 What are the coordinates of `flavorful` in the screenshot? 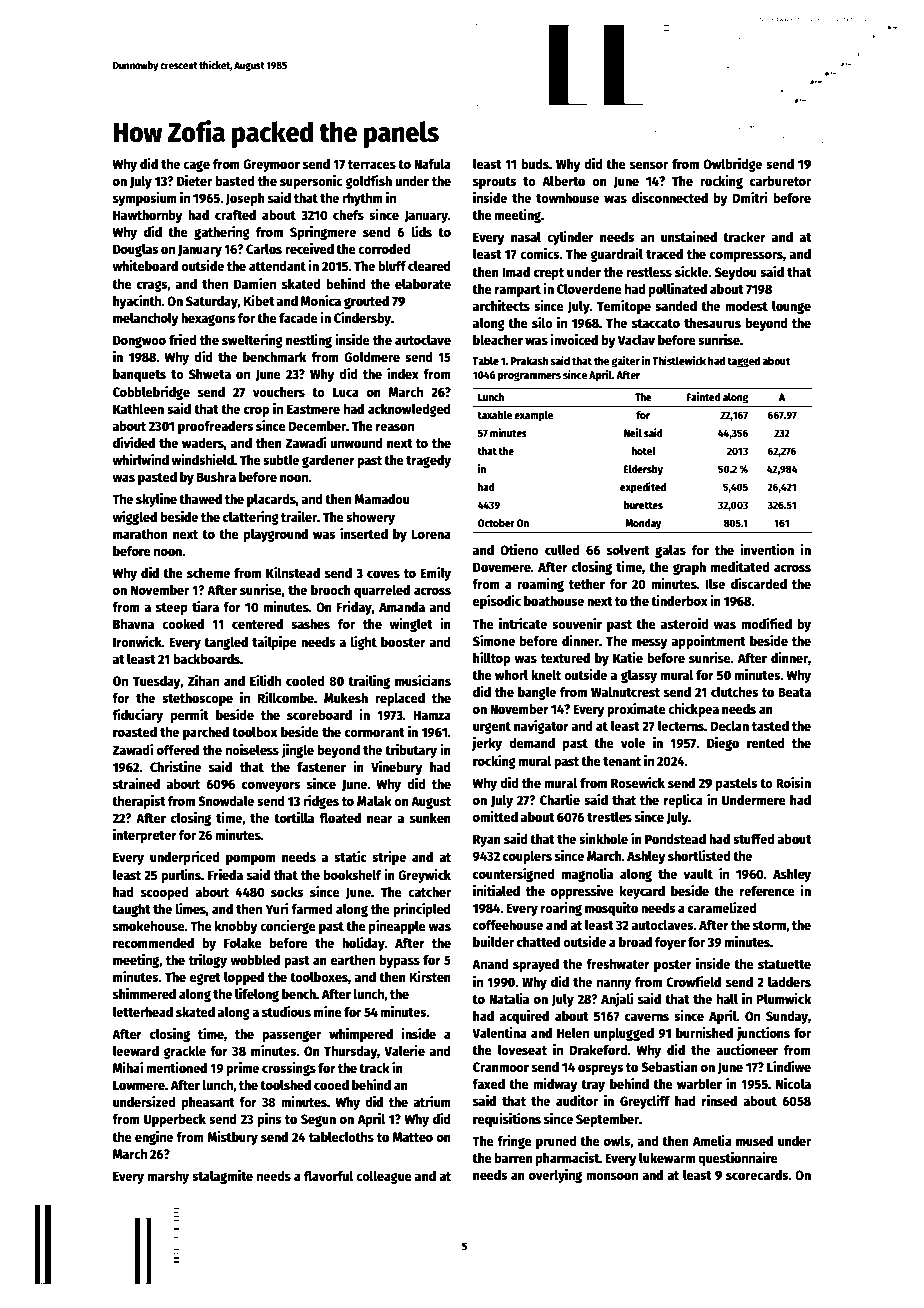 It's located at (328, 1175).
